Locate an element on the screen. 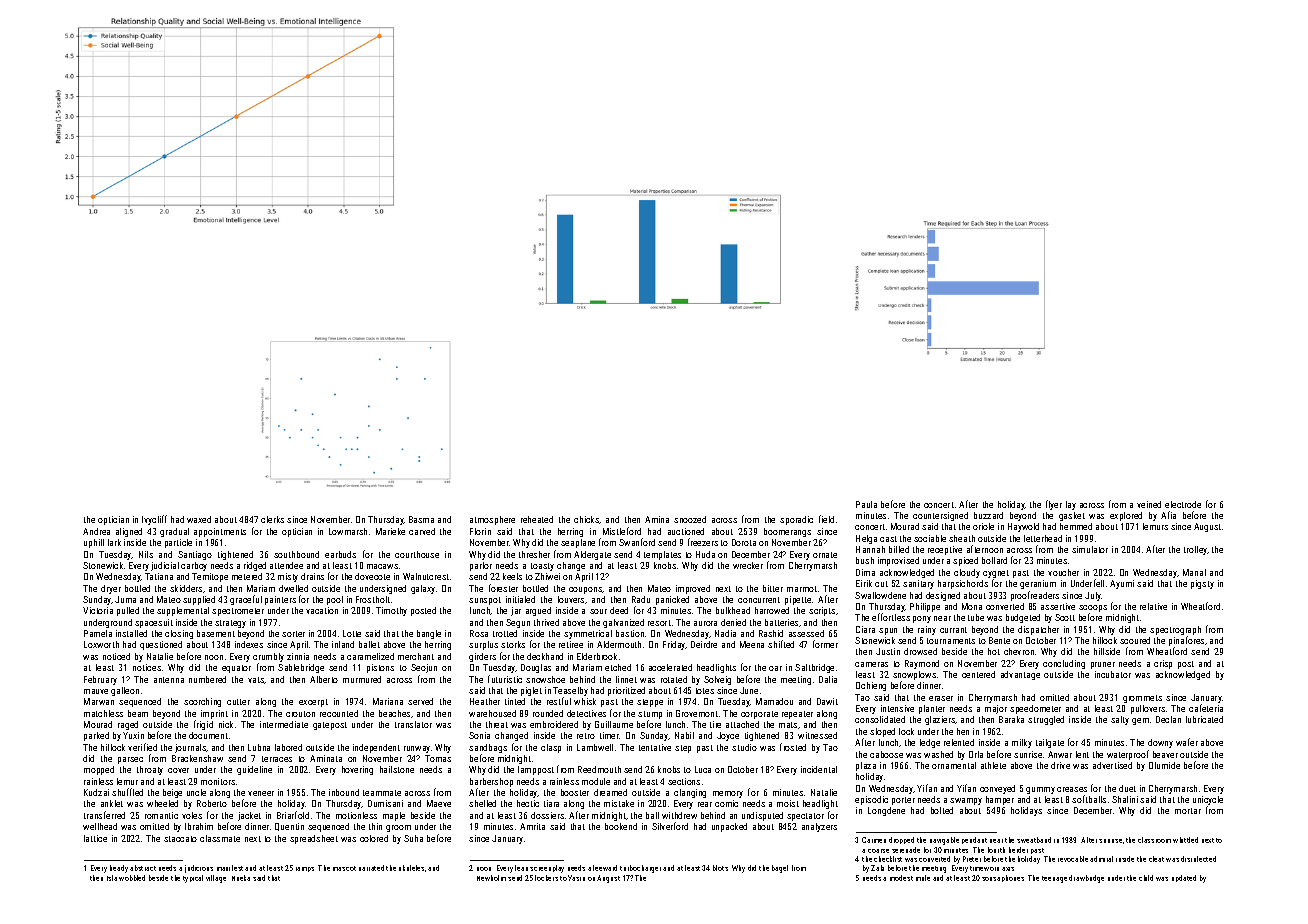 The width and height of the screenshot is (1308, 924). southbound is located at coordinates (296, 554).
